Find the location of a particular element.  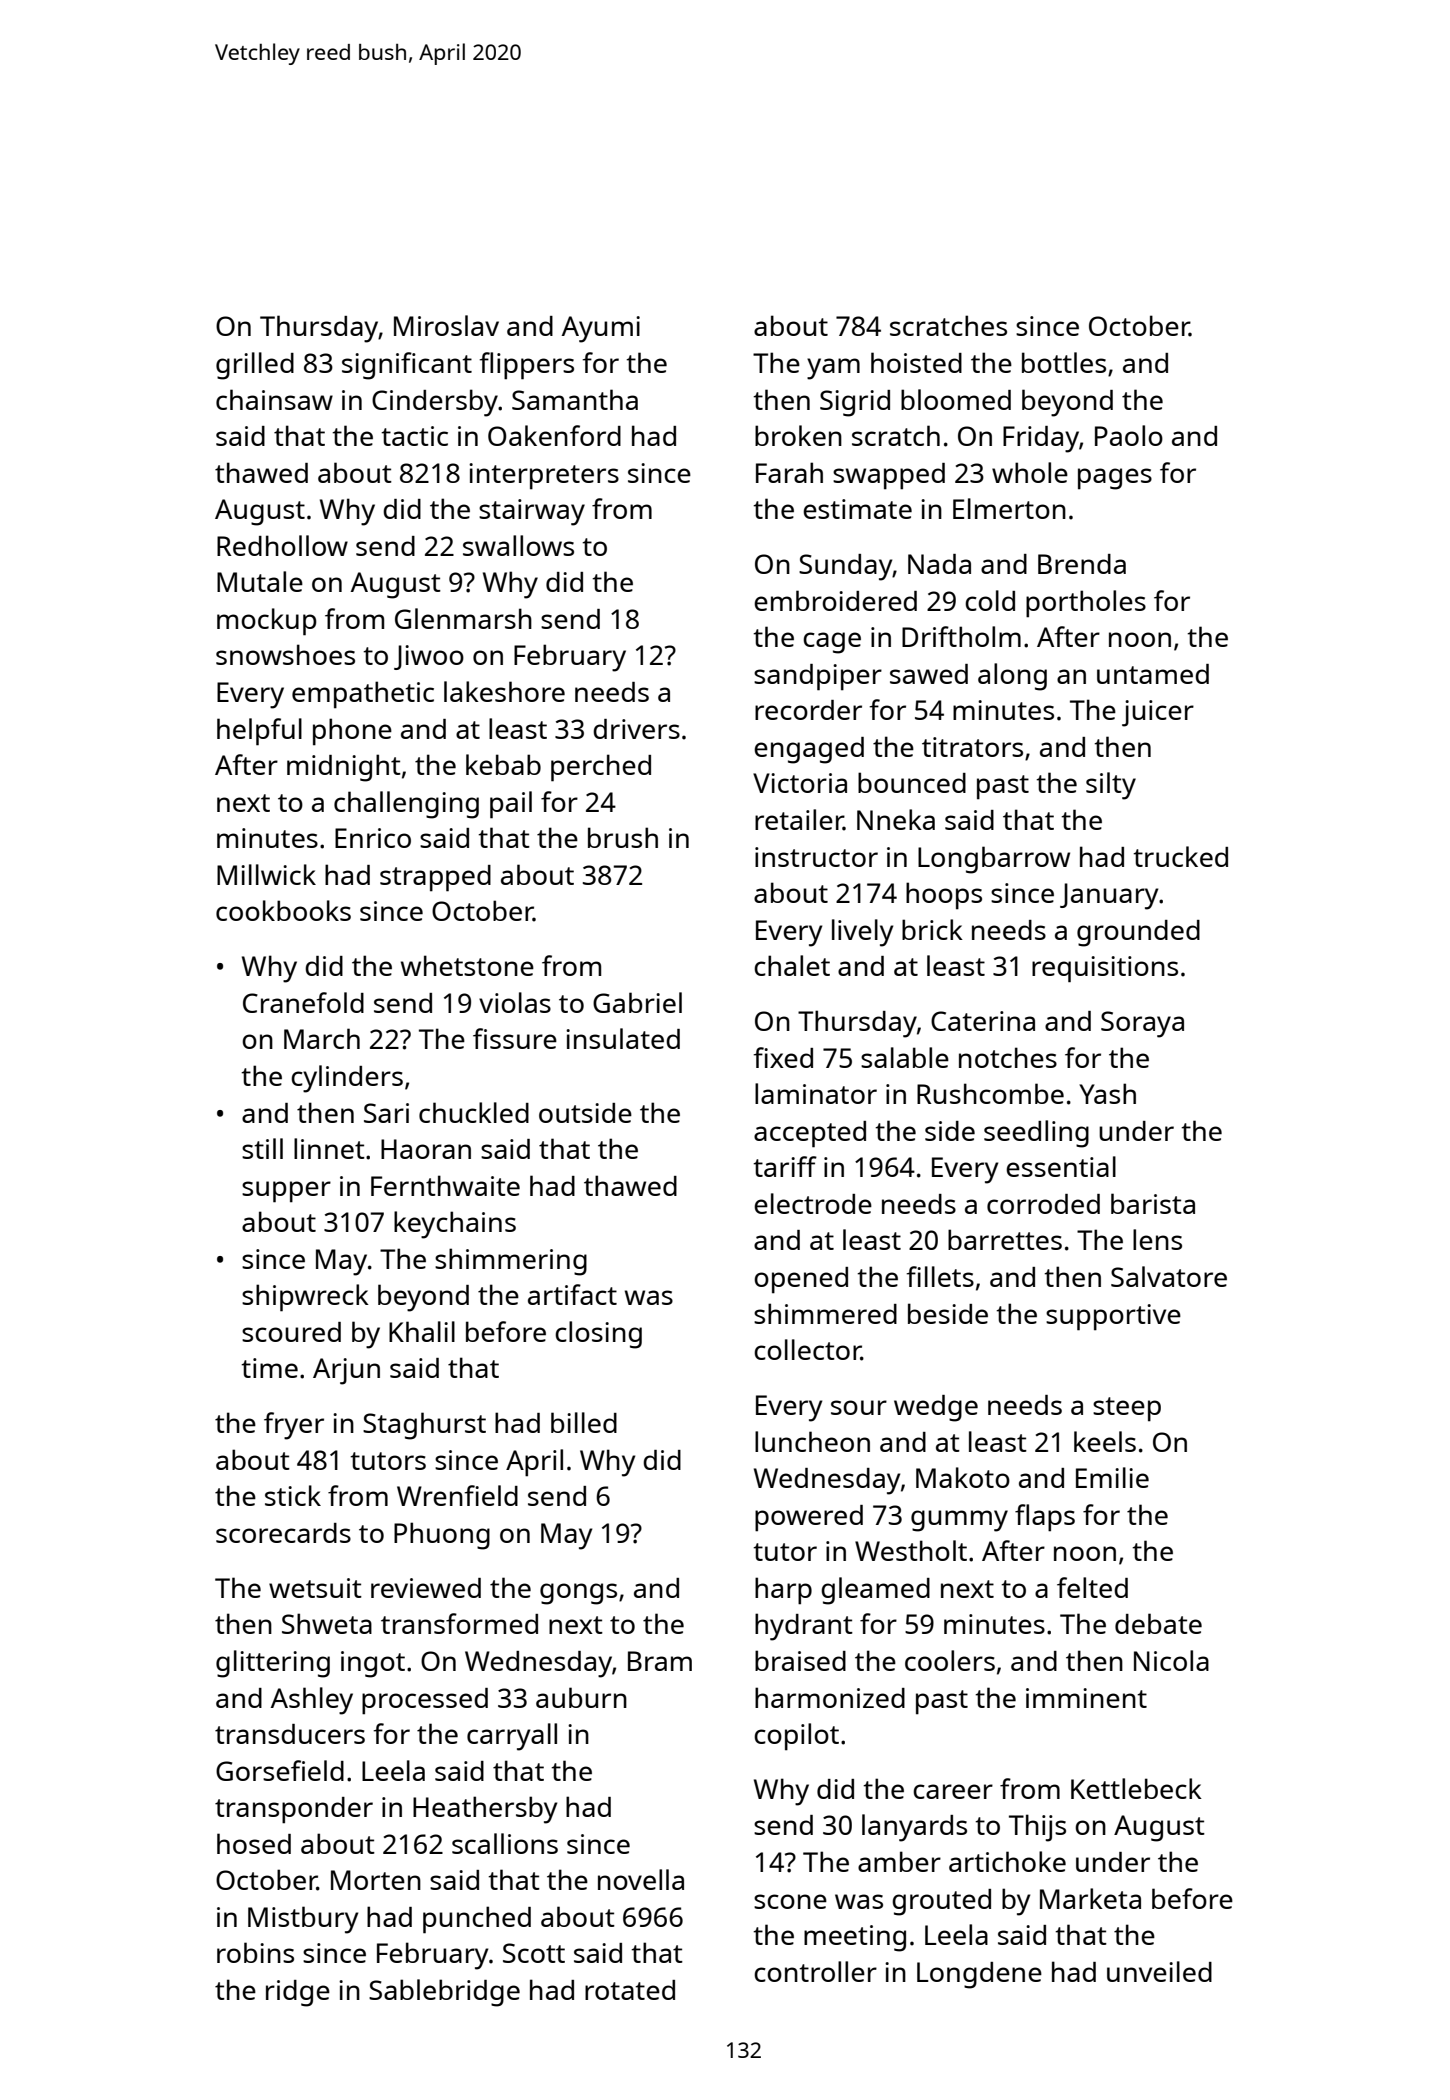

electrode is located at coordinates (813, 1203).
